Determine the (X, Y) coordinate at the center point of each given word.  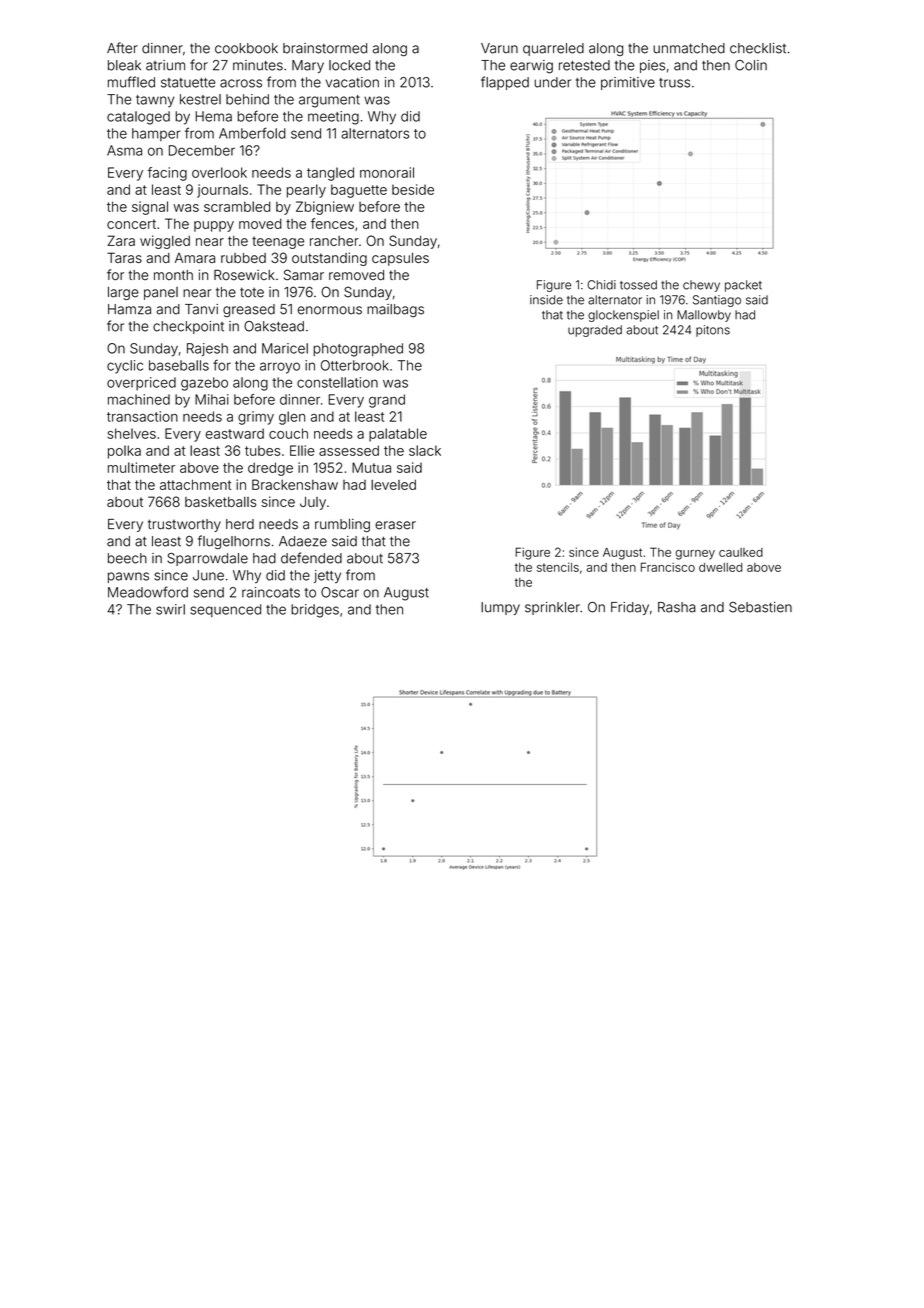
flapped (505, 83)
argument (329, 101)
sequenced (225, 610)
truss (674, 83)
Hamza (129, 309)
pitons (713, 331)
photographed (358, 350)
